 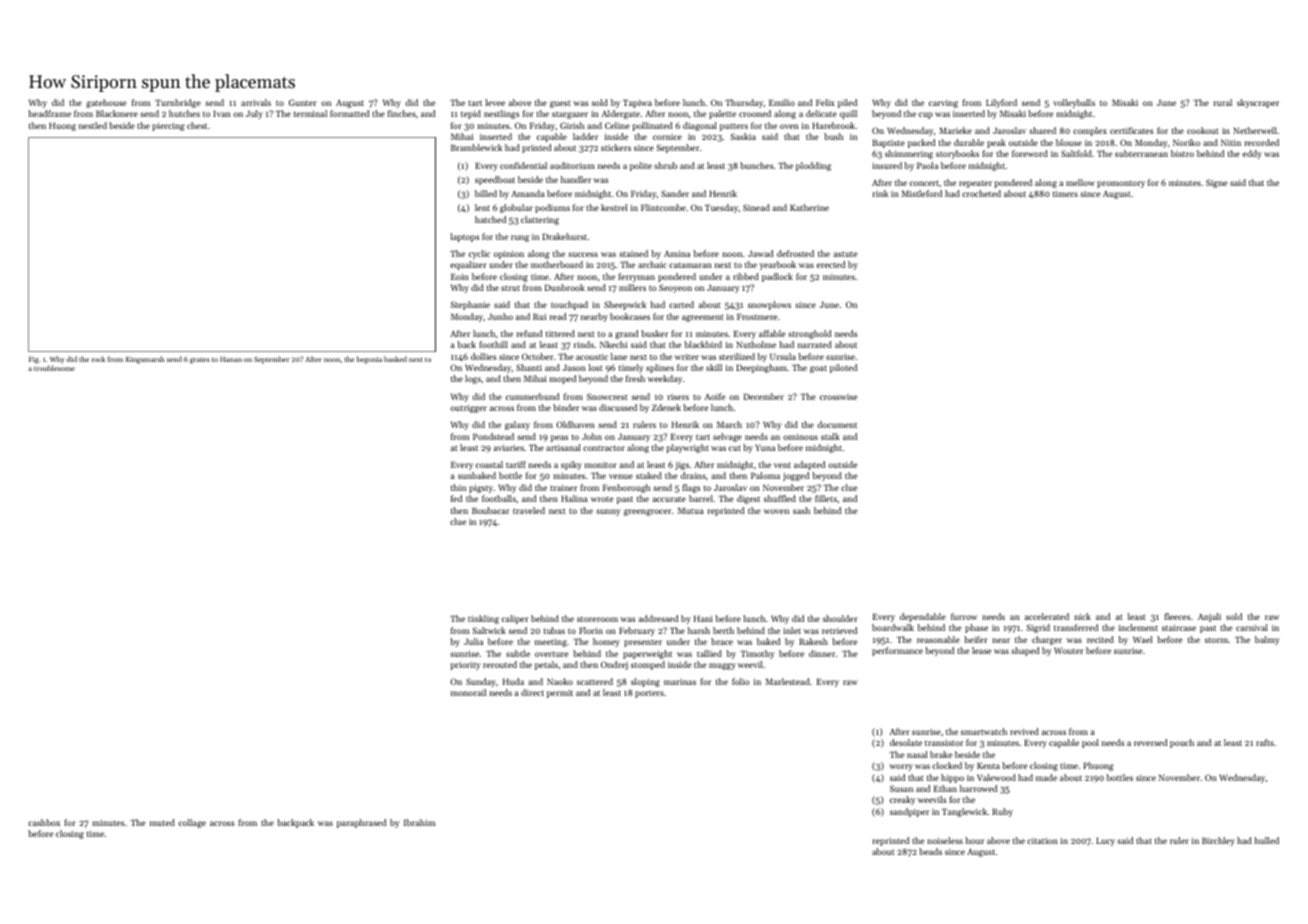 What do you see at coordinates (1105, 841) in the screenshot?
I see `Lucy` at bounding box center [1105, 841].
